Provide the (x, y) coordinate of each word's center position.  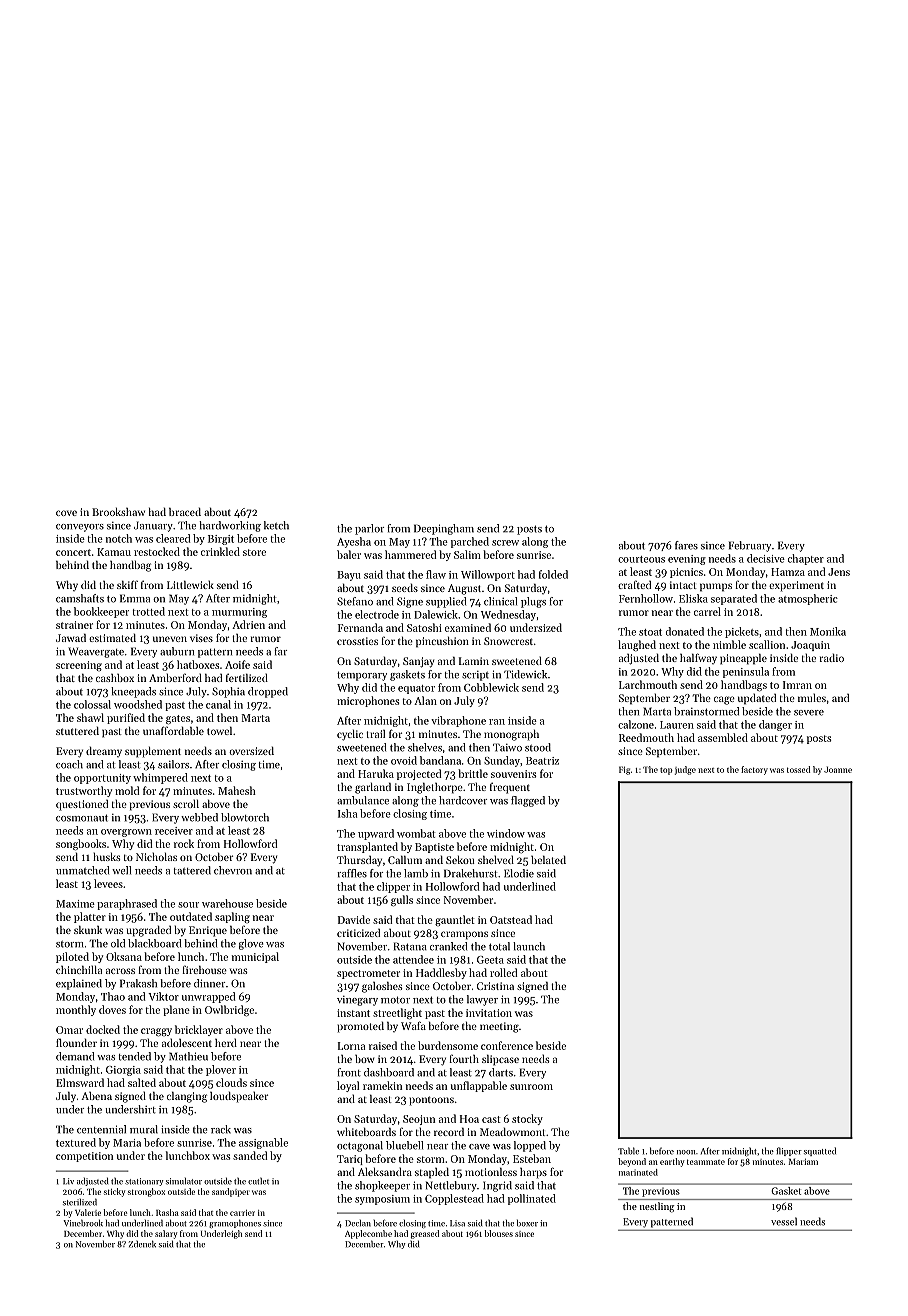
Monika (828, 631)
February (750, 546)
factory (754, 770)
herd (226, 1042)
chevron (233, 870)
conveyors (80, 528)
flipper (789, 1151)
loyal (348, 1086)
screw (505, 543)
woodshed (138, 704)
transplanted (367, 847)
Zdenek (142, 1244)
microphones (368, 701)
